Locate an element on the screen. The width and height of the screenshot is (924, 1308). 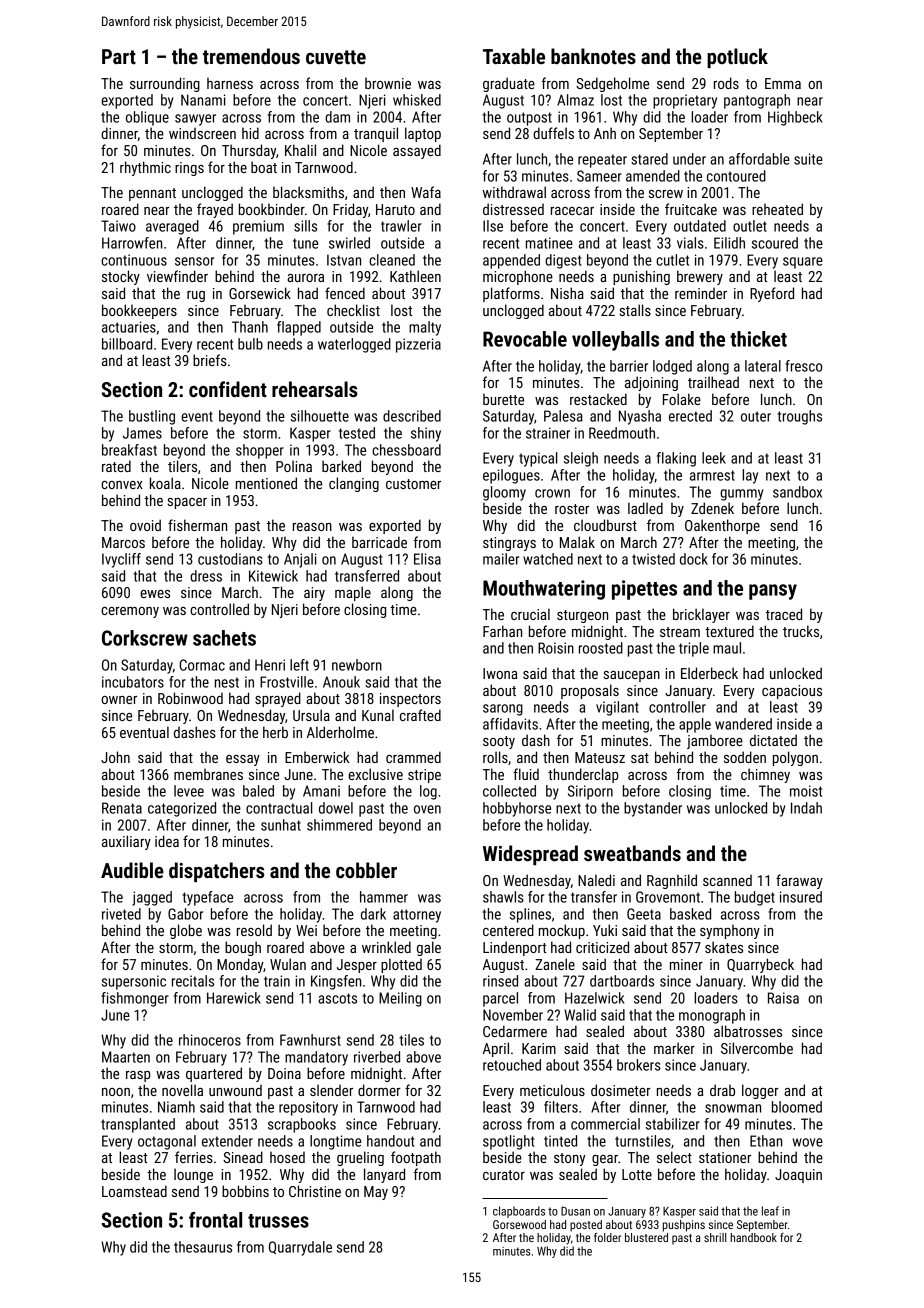
pizzeria is located at coordinates (418, 345).
